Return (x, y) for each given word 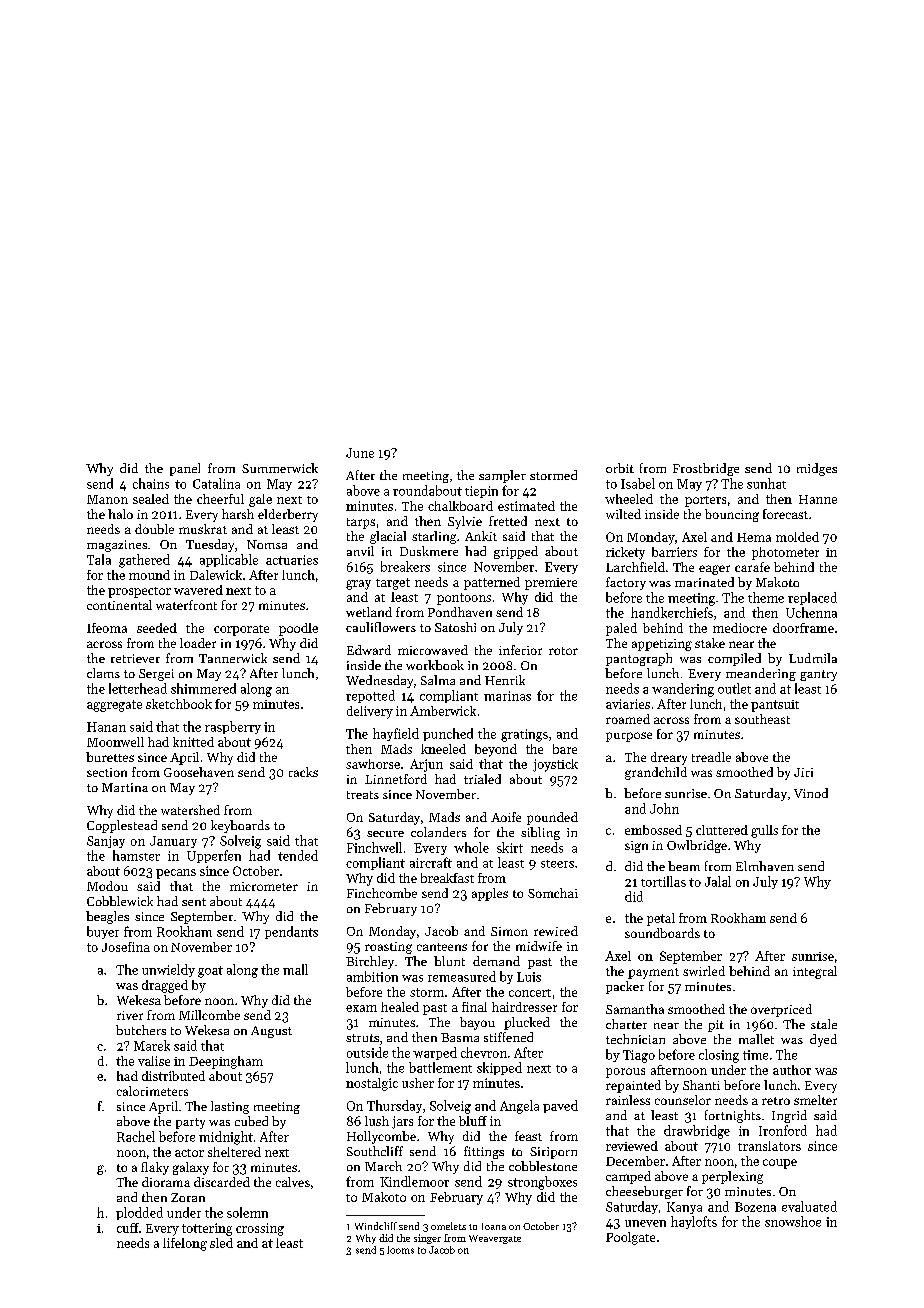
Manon (107, 499)
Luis (529, 977)
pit (716, 1026)
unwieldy (168, 970)
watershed (190, 810)
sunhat (766, 483)
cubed (251, 1121)
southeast (762, 719)
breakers (405, 566)
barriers (674, 552)
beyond (496, 750)
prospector (139, 592)
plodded (139, 1213)
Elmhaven (765, 866)
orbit (620, 468)
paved (560, 1106)
